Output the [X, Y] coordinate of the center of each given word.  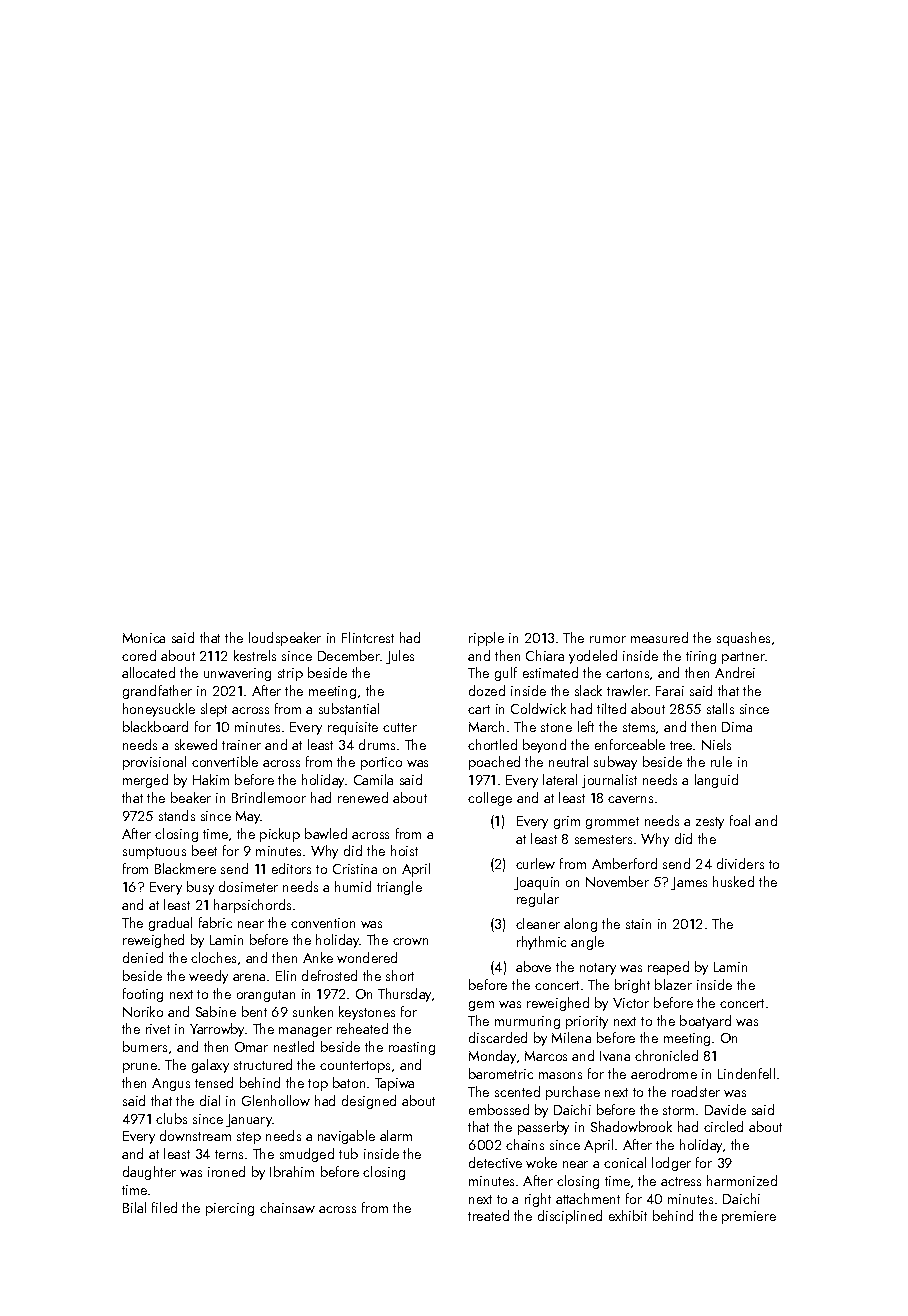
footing [143, 995]
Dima [737, 727]
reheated [362, 1028]
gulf [506, 674]
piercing [230, 1209]
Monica [144, 638]
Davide [725, 1109]
